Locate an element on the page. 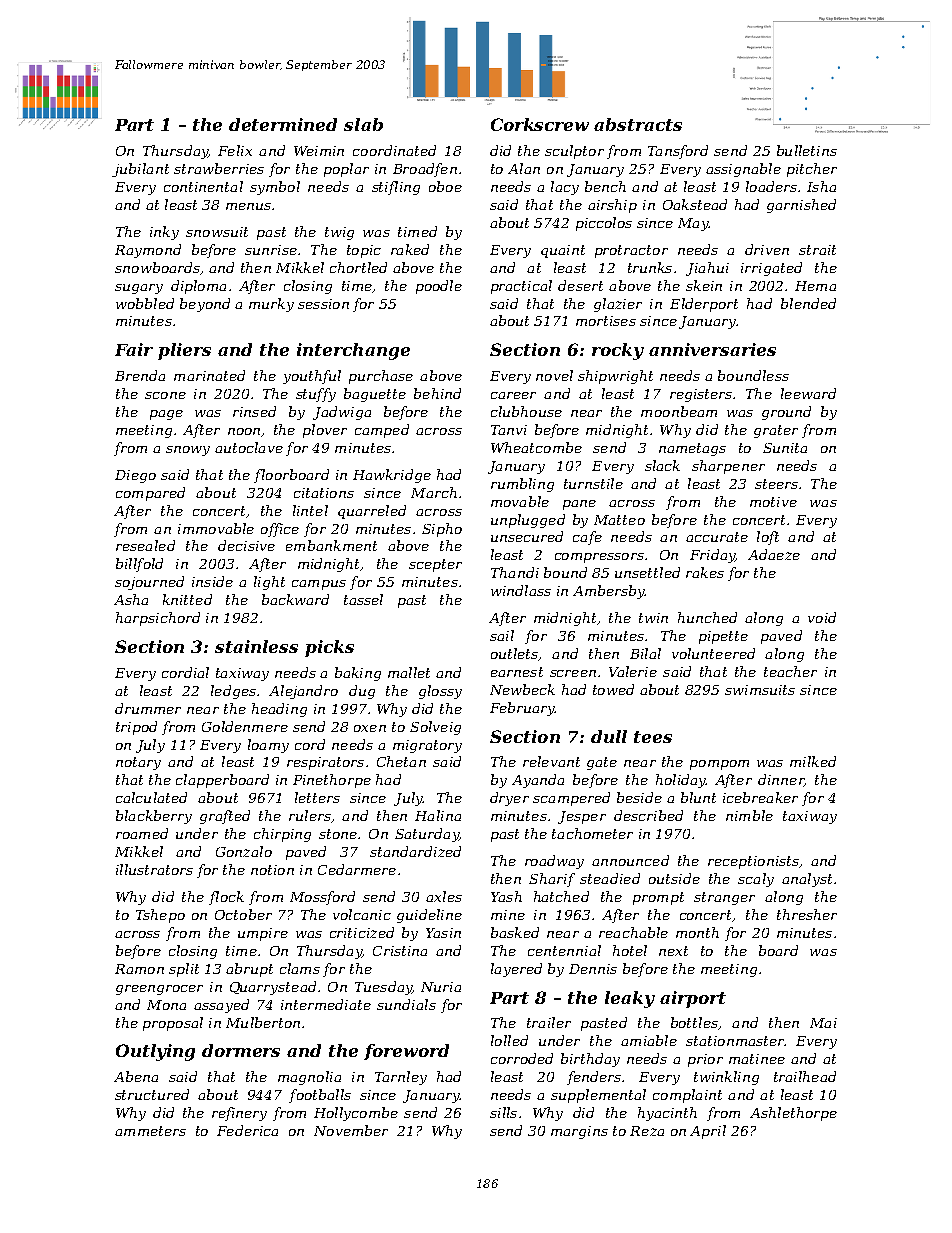 The height and width of the page is (1233, 952). leeward is located at coordinates (808, 393).
